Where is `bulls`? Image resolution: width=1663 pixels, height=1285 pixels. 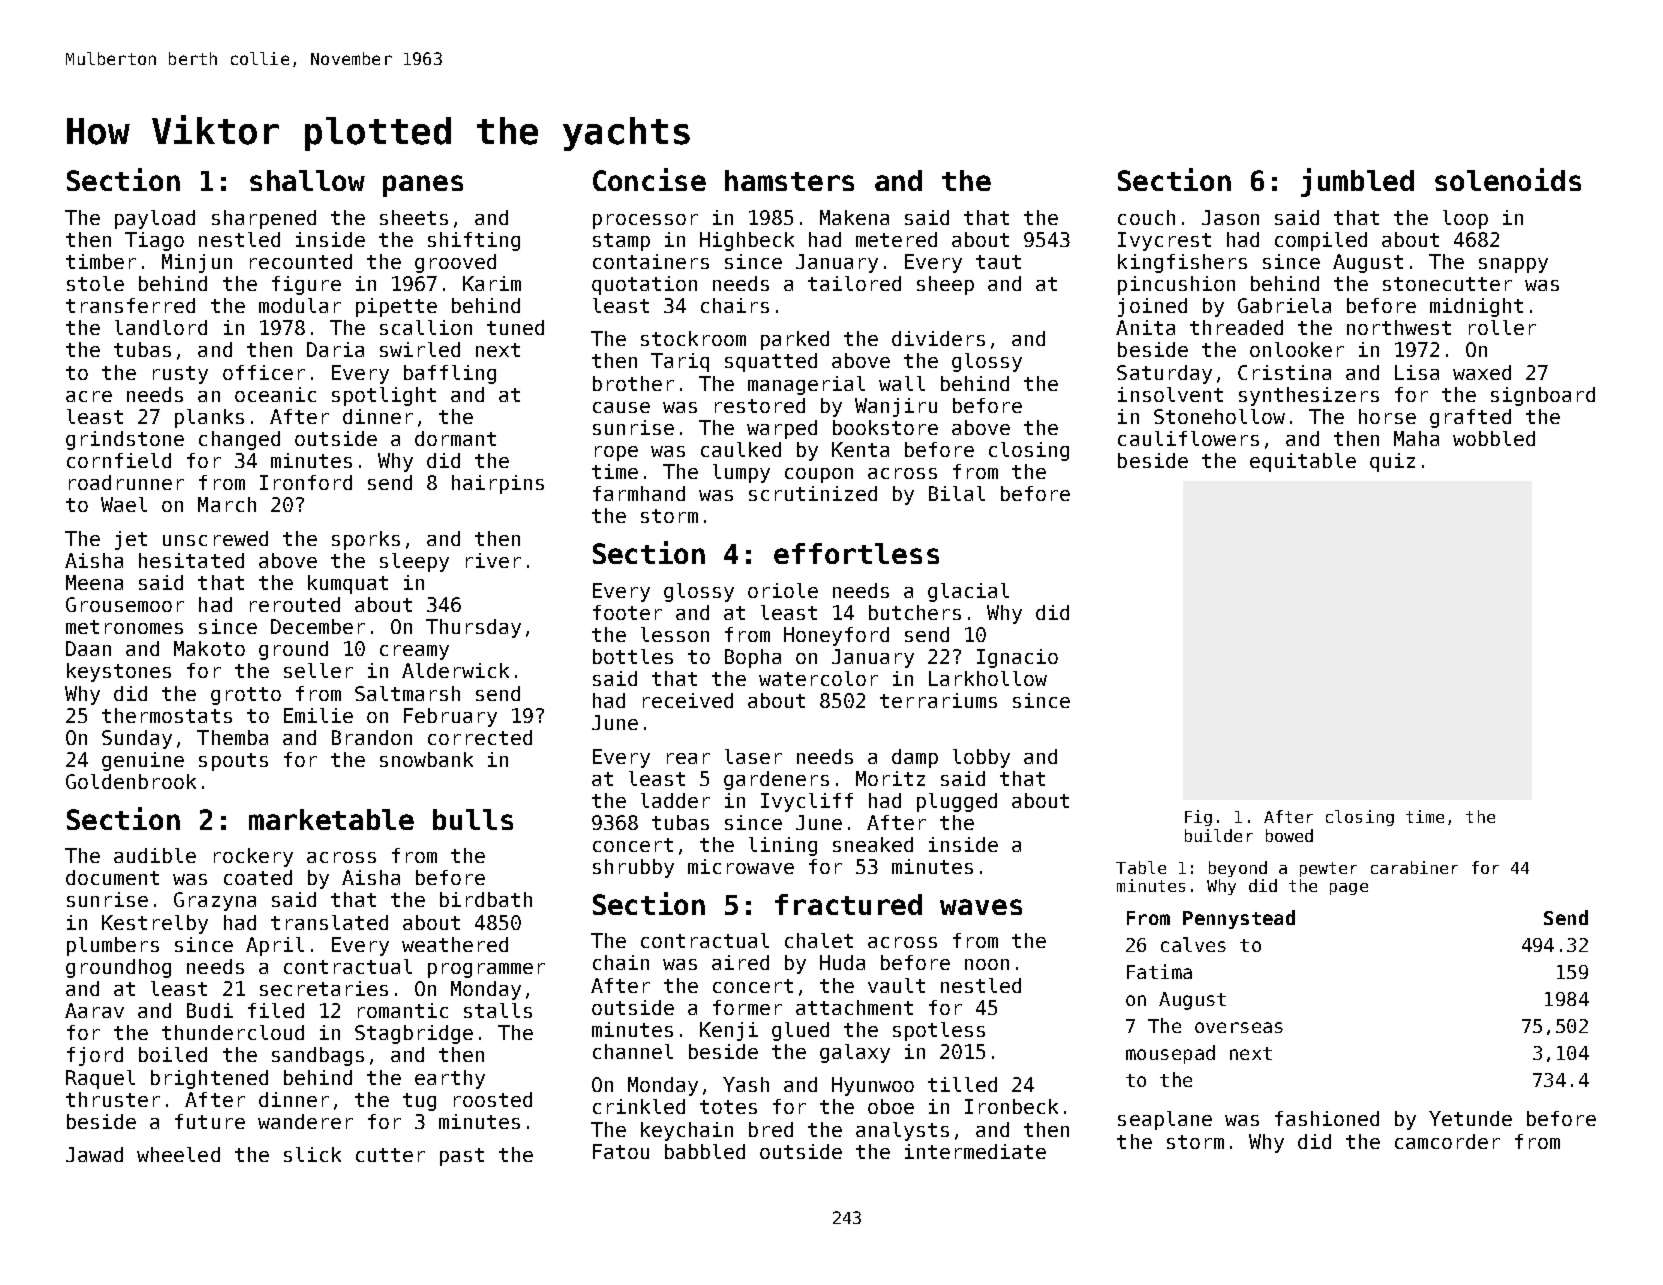 bulls is located at coordinates (473, 819).
